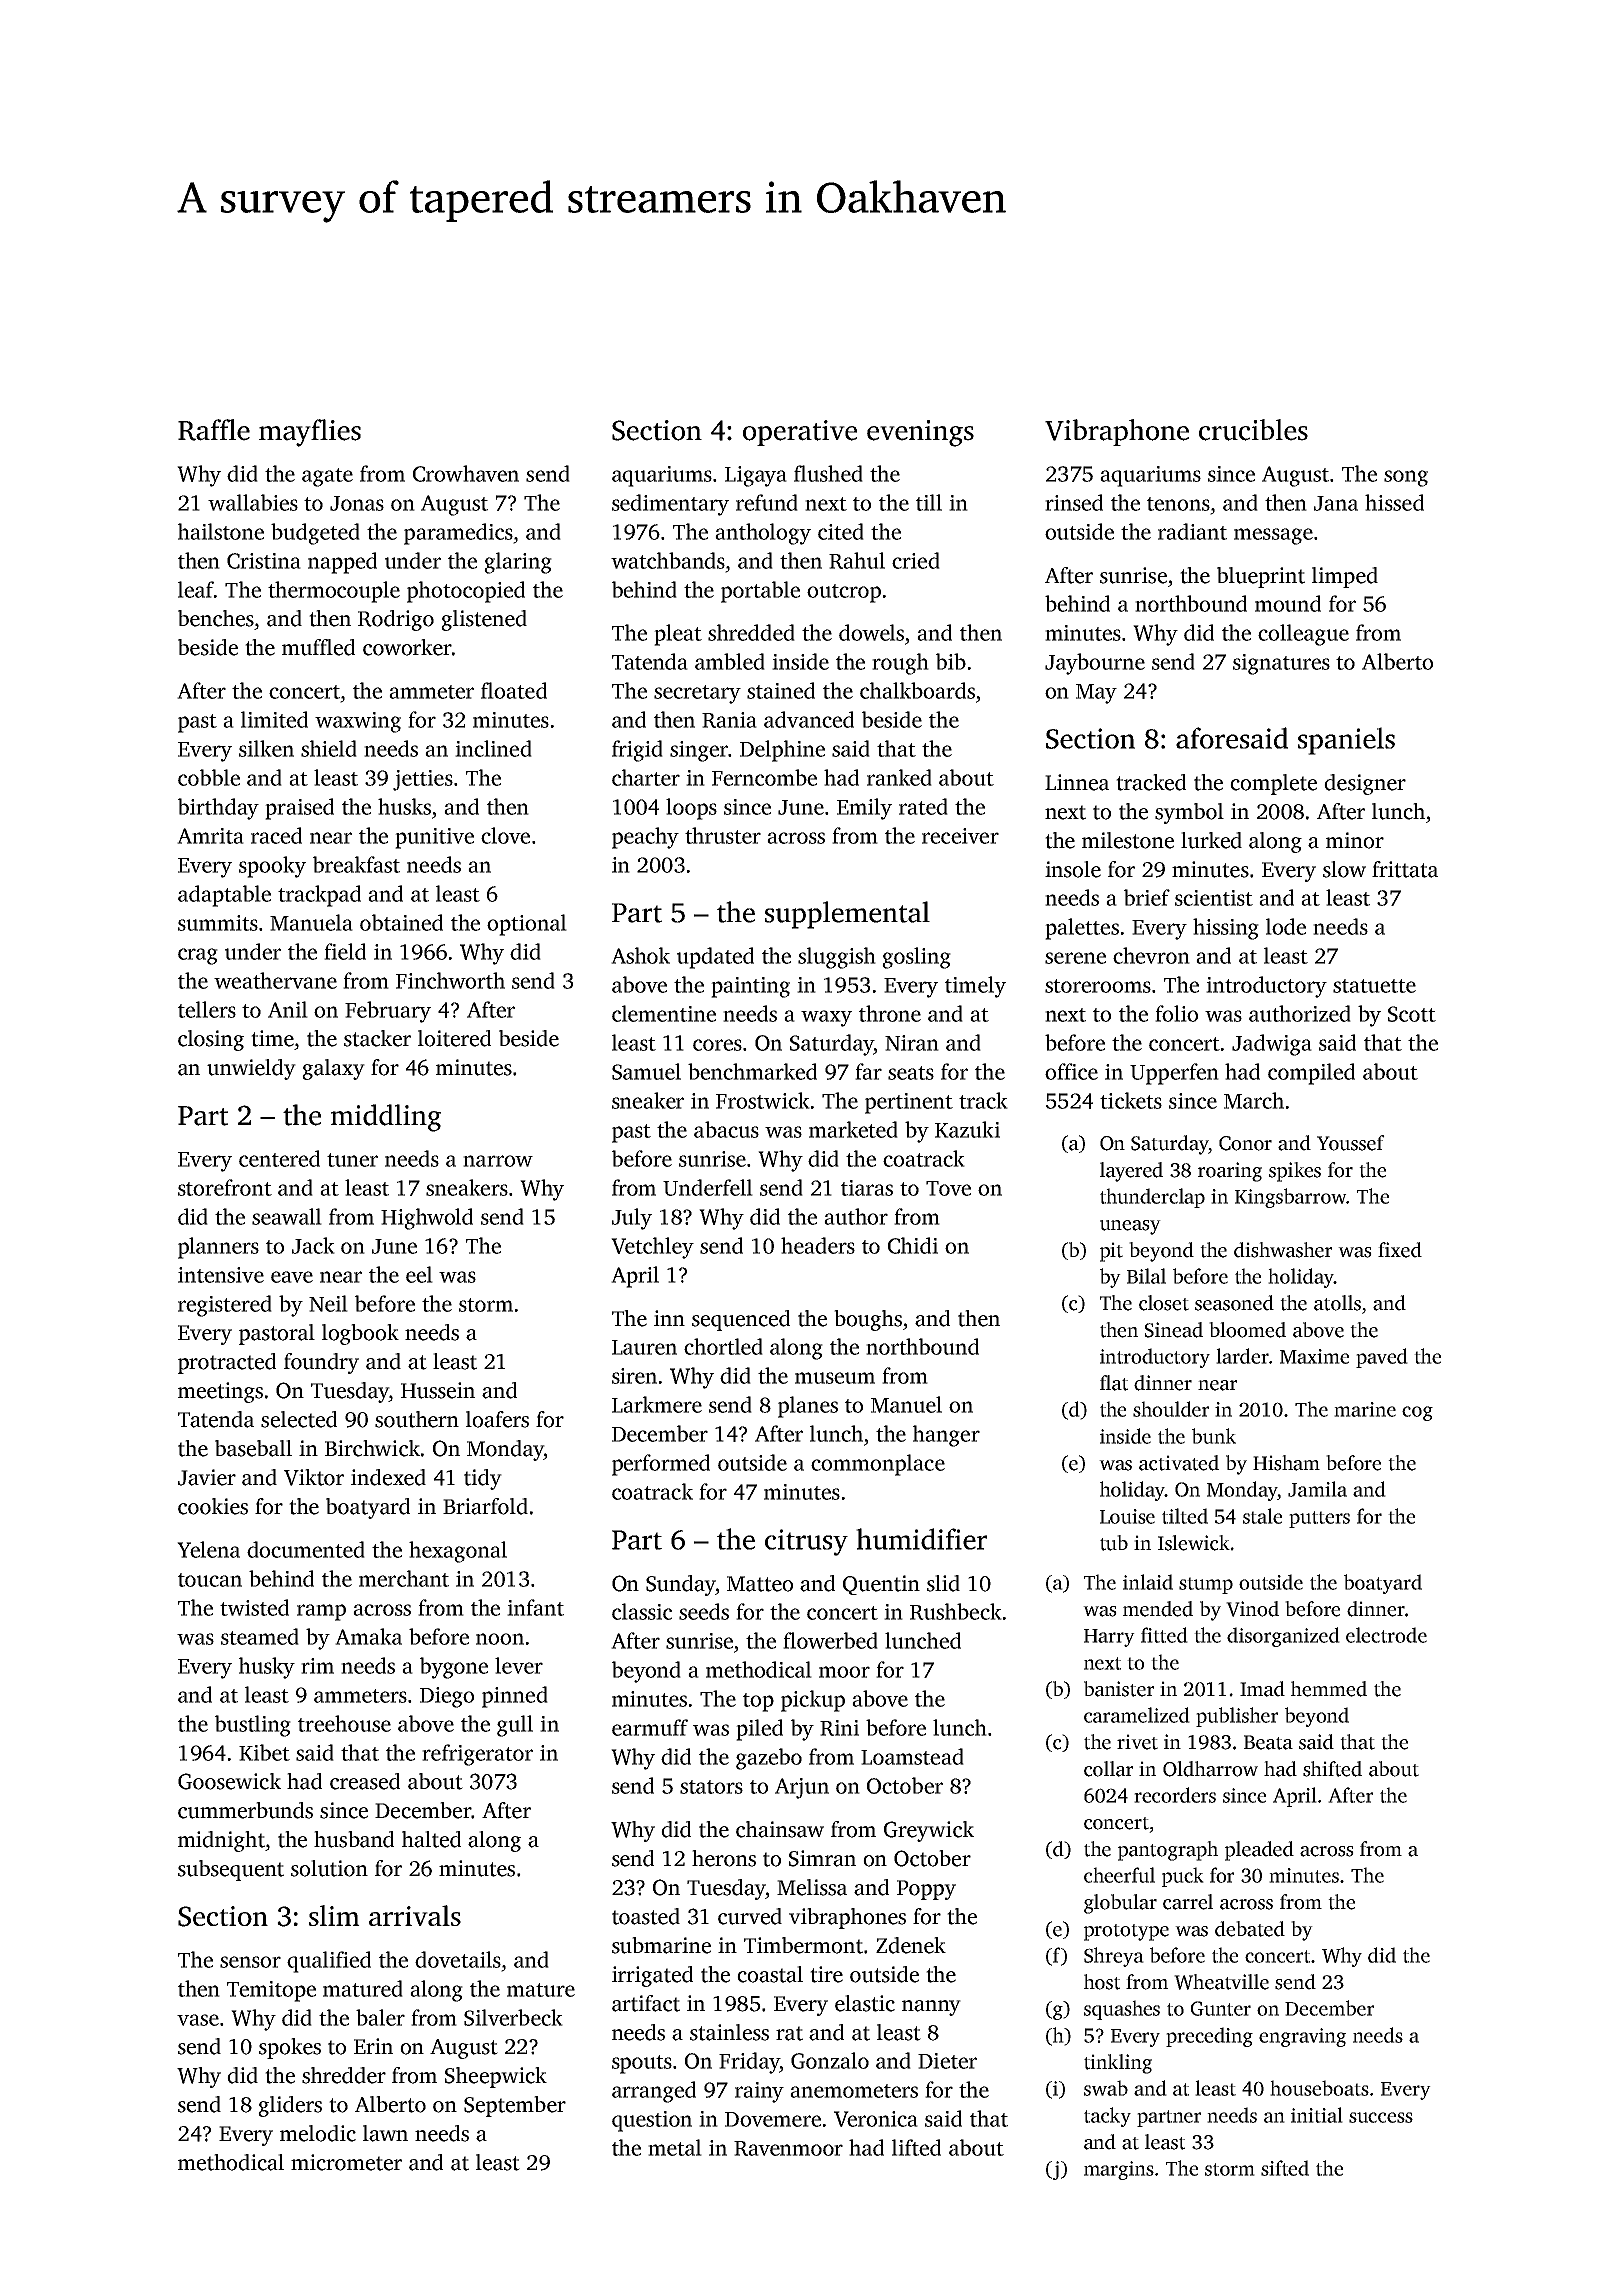  Describe the element at coordinates (642, 1611) in the screenshot. I see `classic` at that location.
